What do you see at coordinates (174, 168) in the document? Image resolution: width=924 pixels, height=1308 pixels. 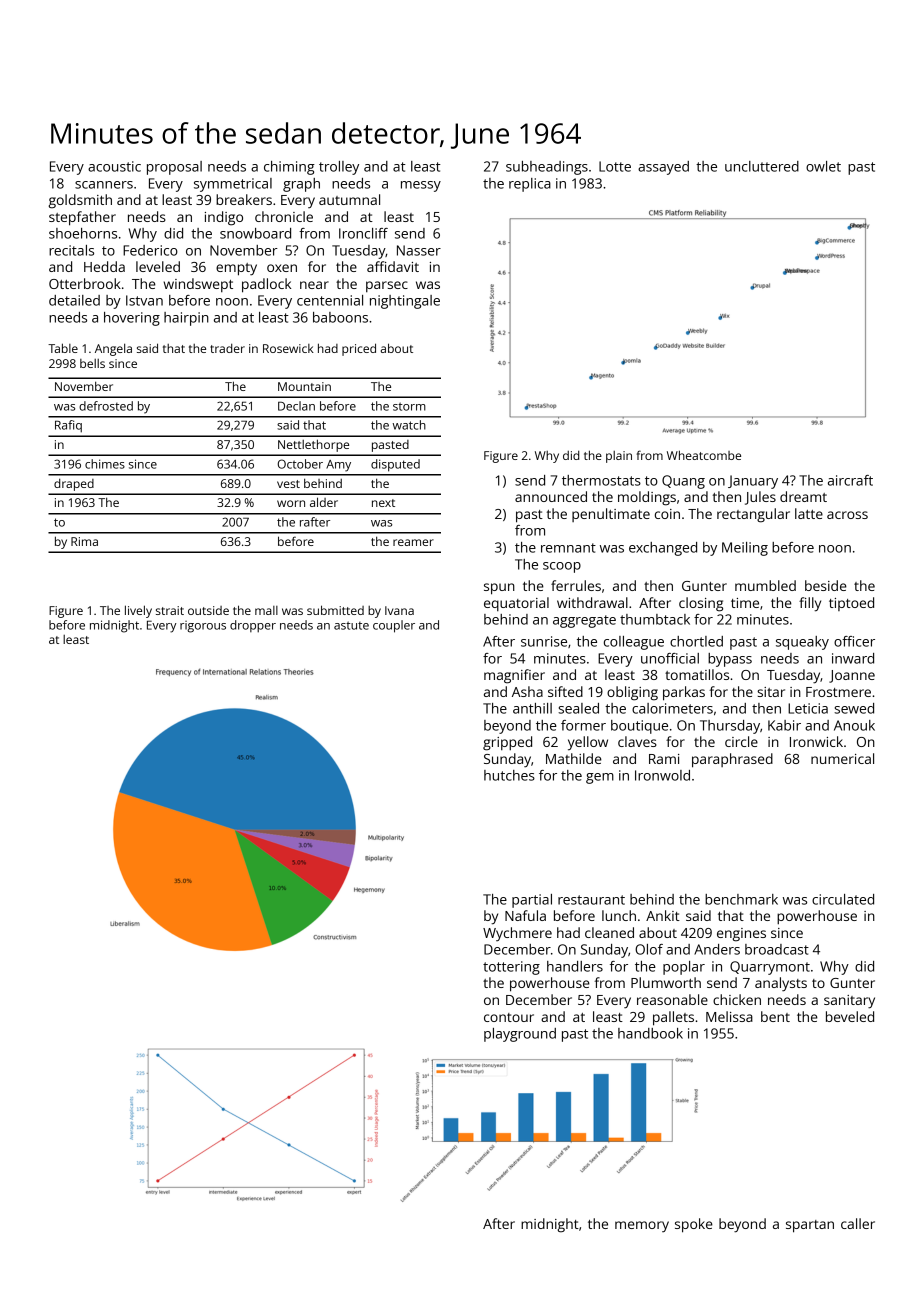 I see `proposal` at bounding box center [174, 168].
